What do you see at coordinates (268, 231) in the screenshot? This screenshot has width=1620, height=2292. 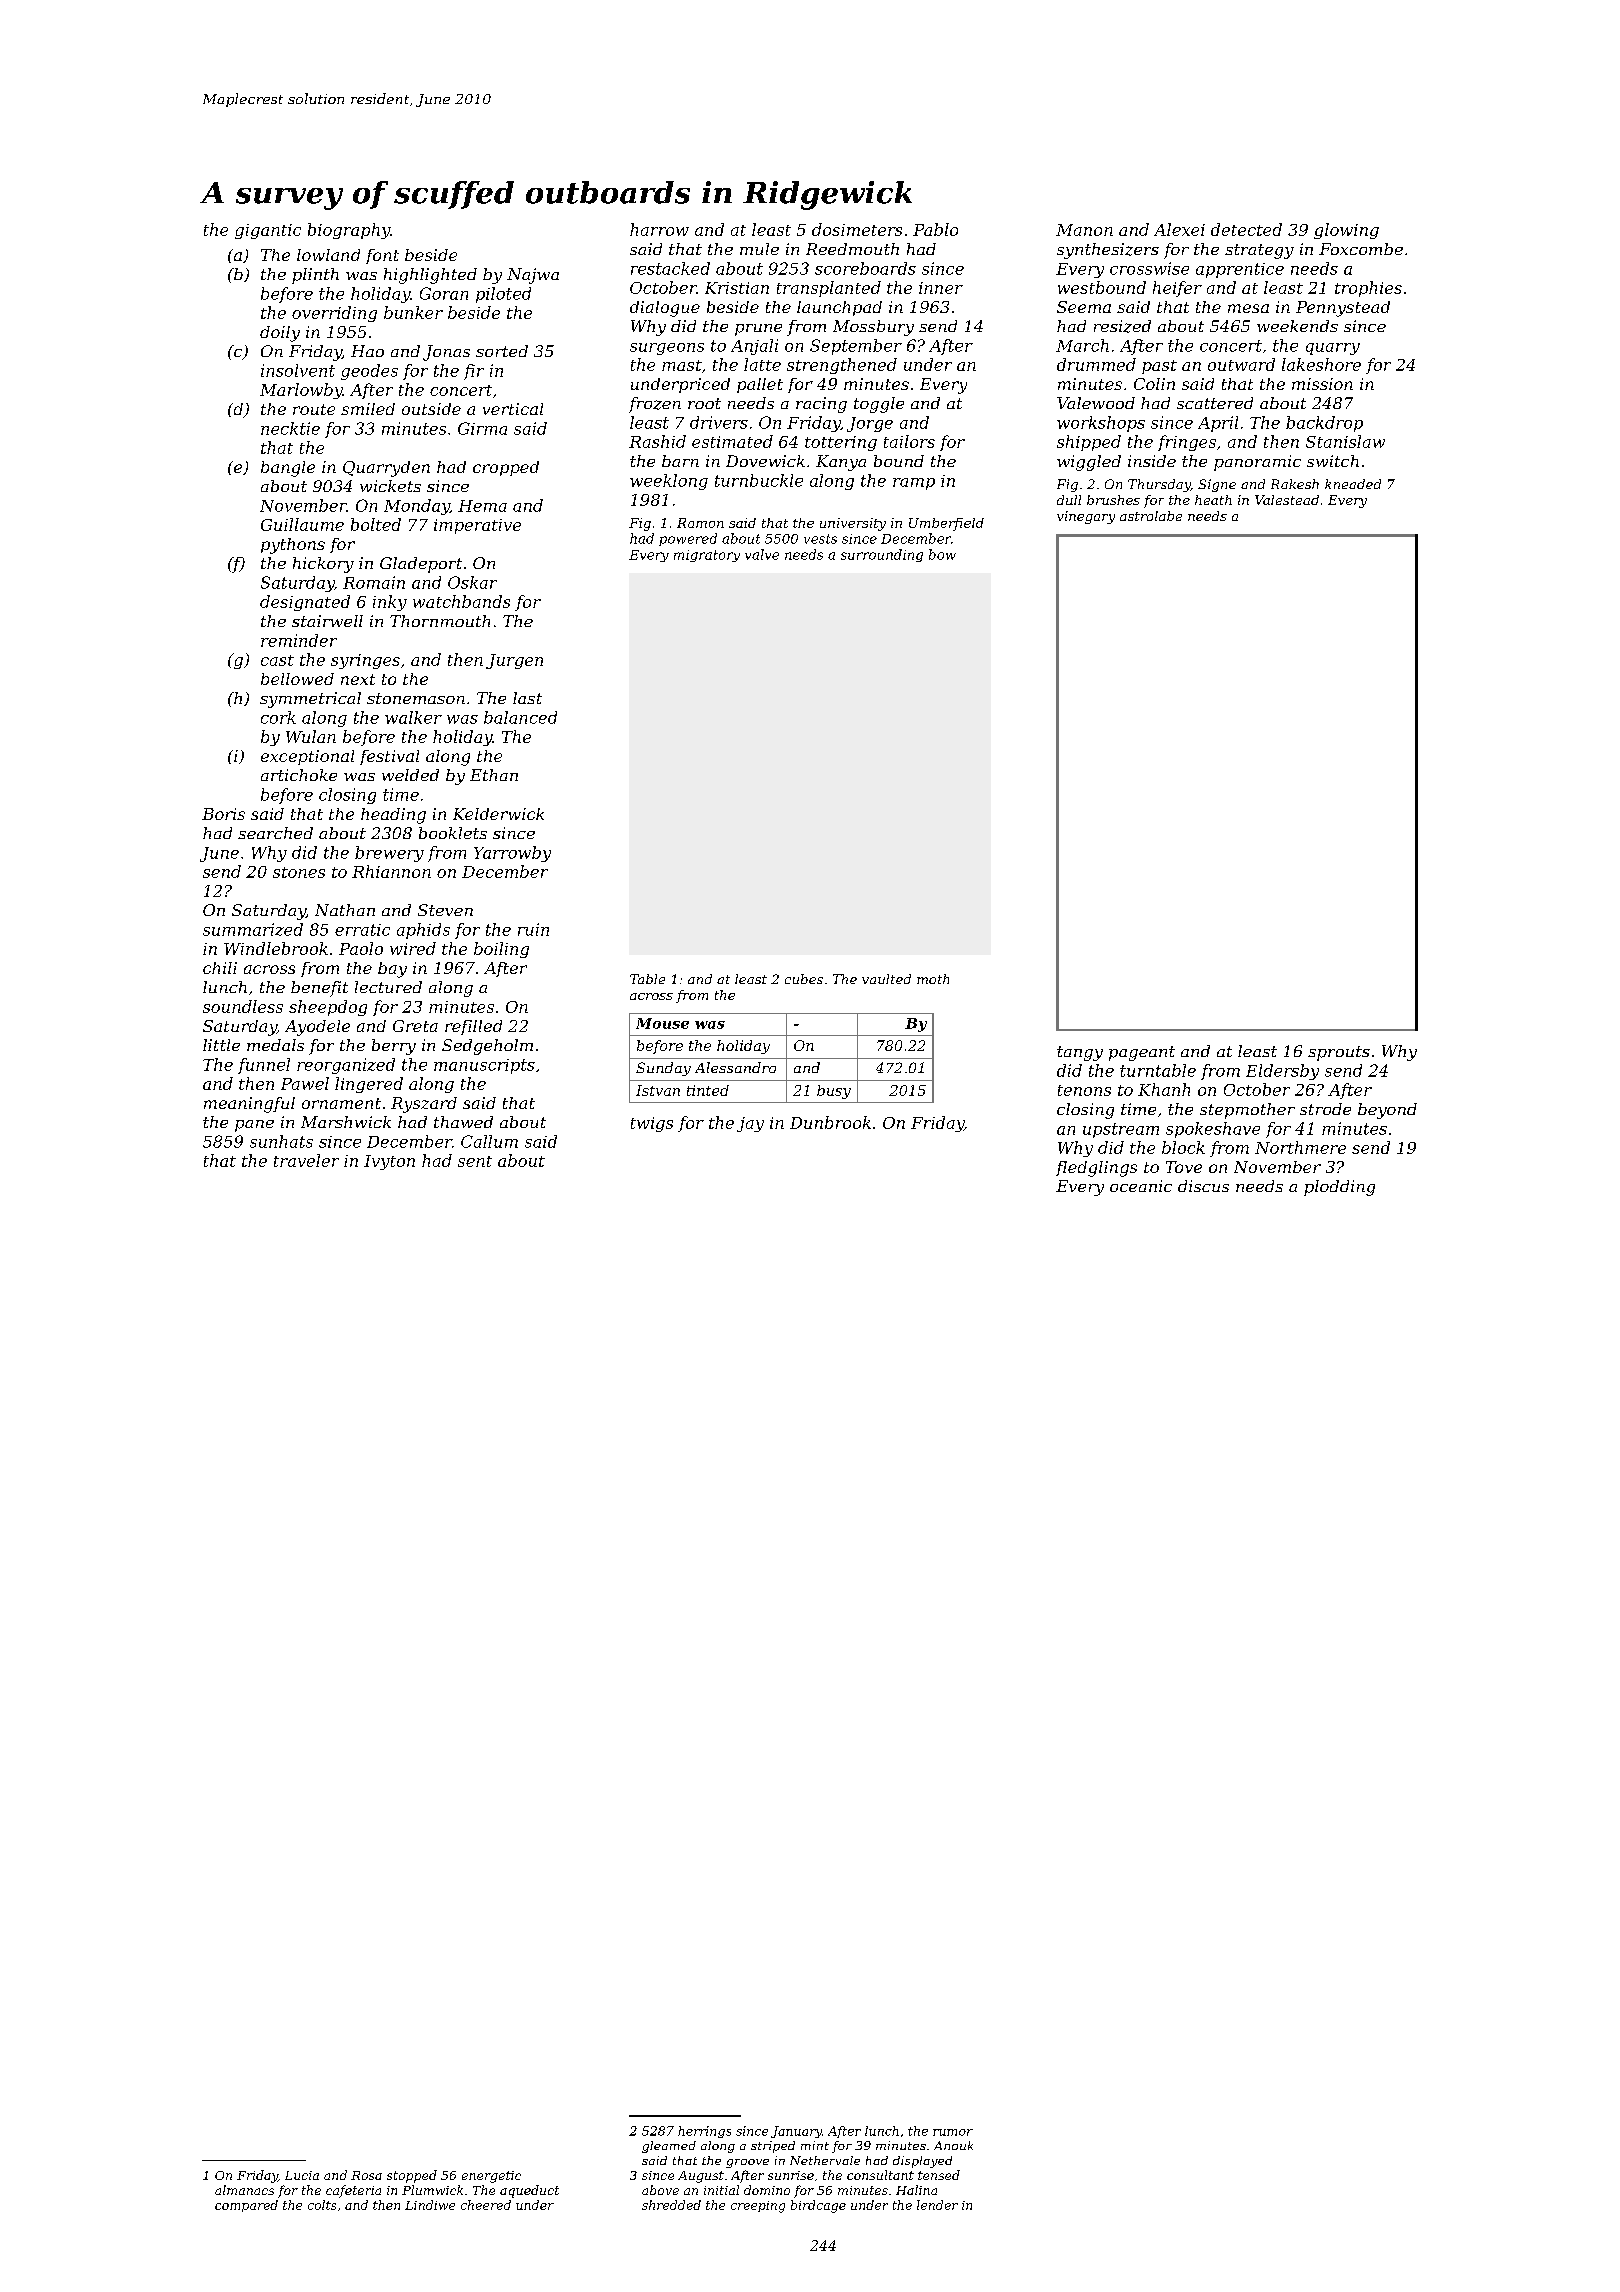 I see `gigantic` at bounding box center [268, 231].
